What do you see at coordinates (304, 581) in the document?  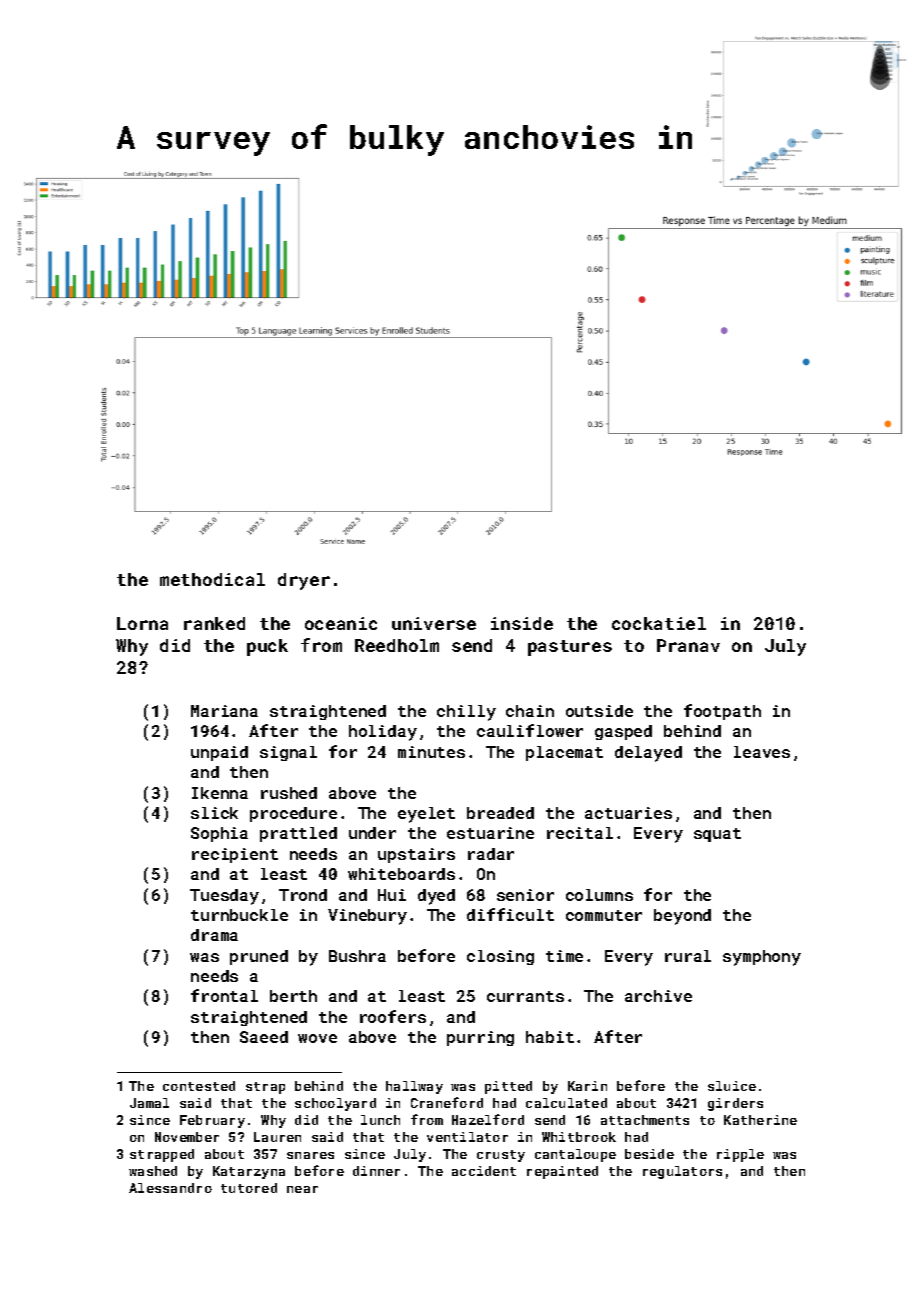 I see `dryer` at bounding box center [304, 581].
